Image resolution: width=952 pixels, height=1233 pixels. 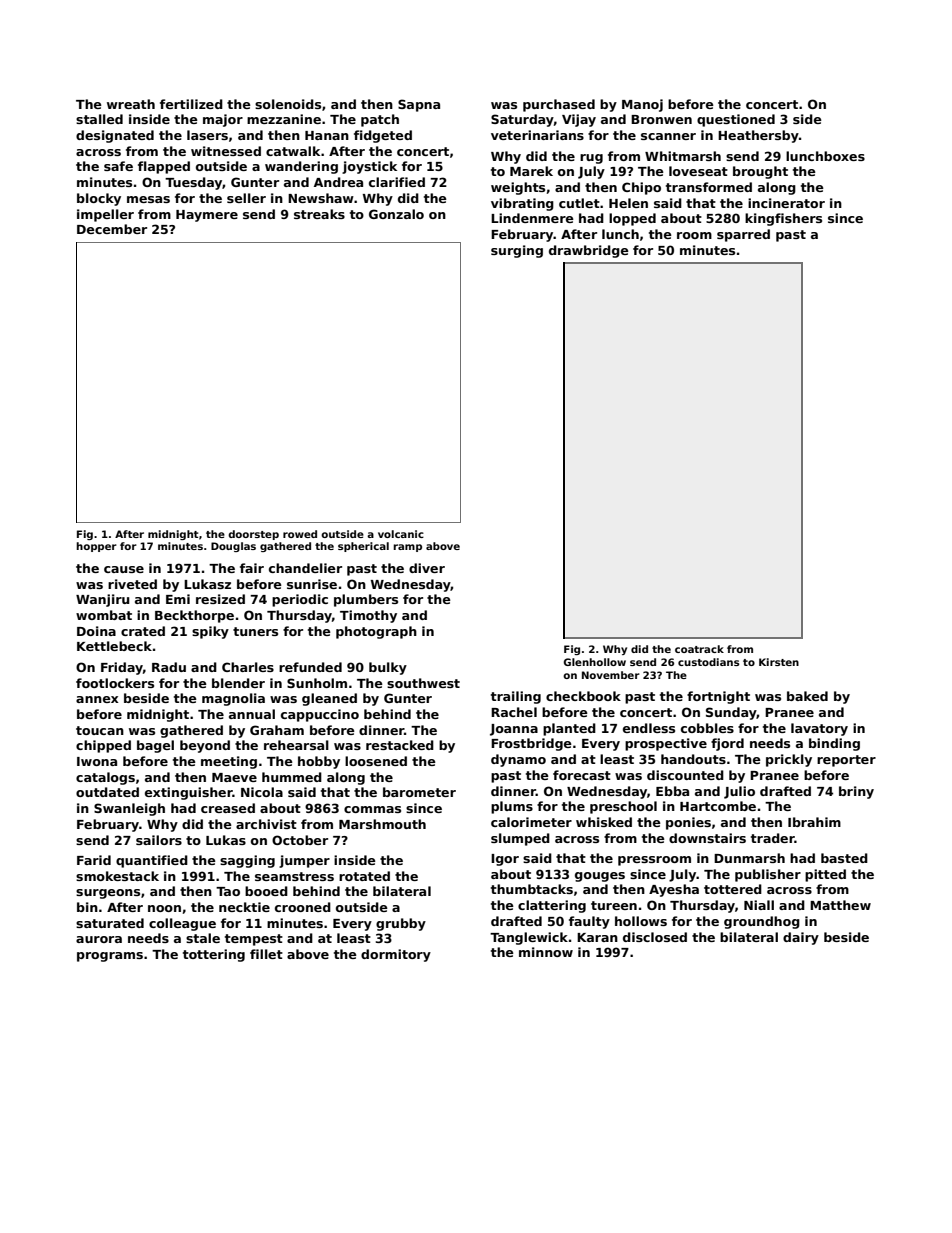 I want to click on dairy, so click(x=801, y=938).
